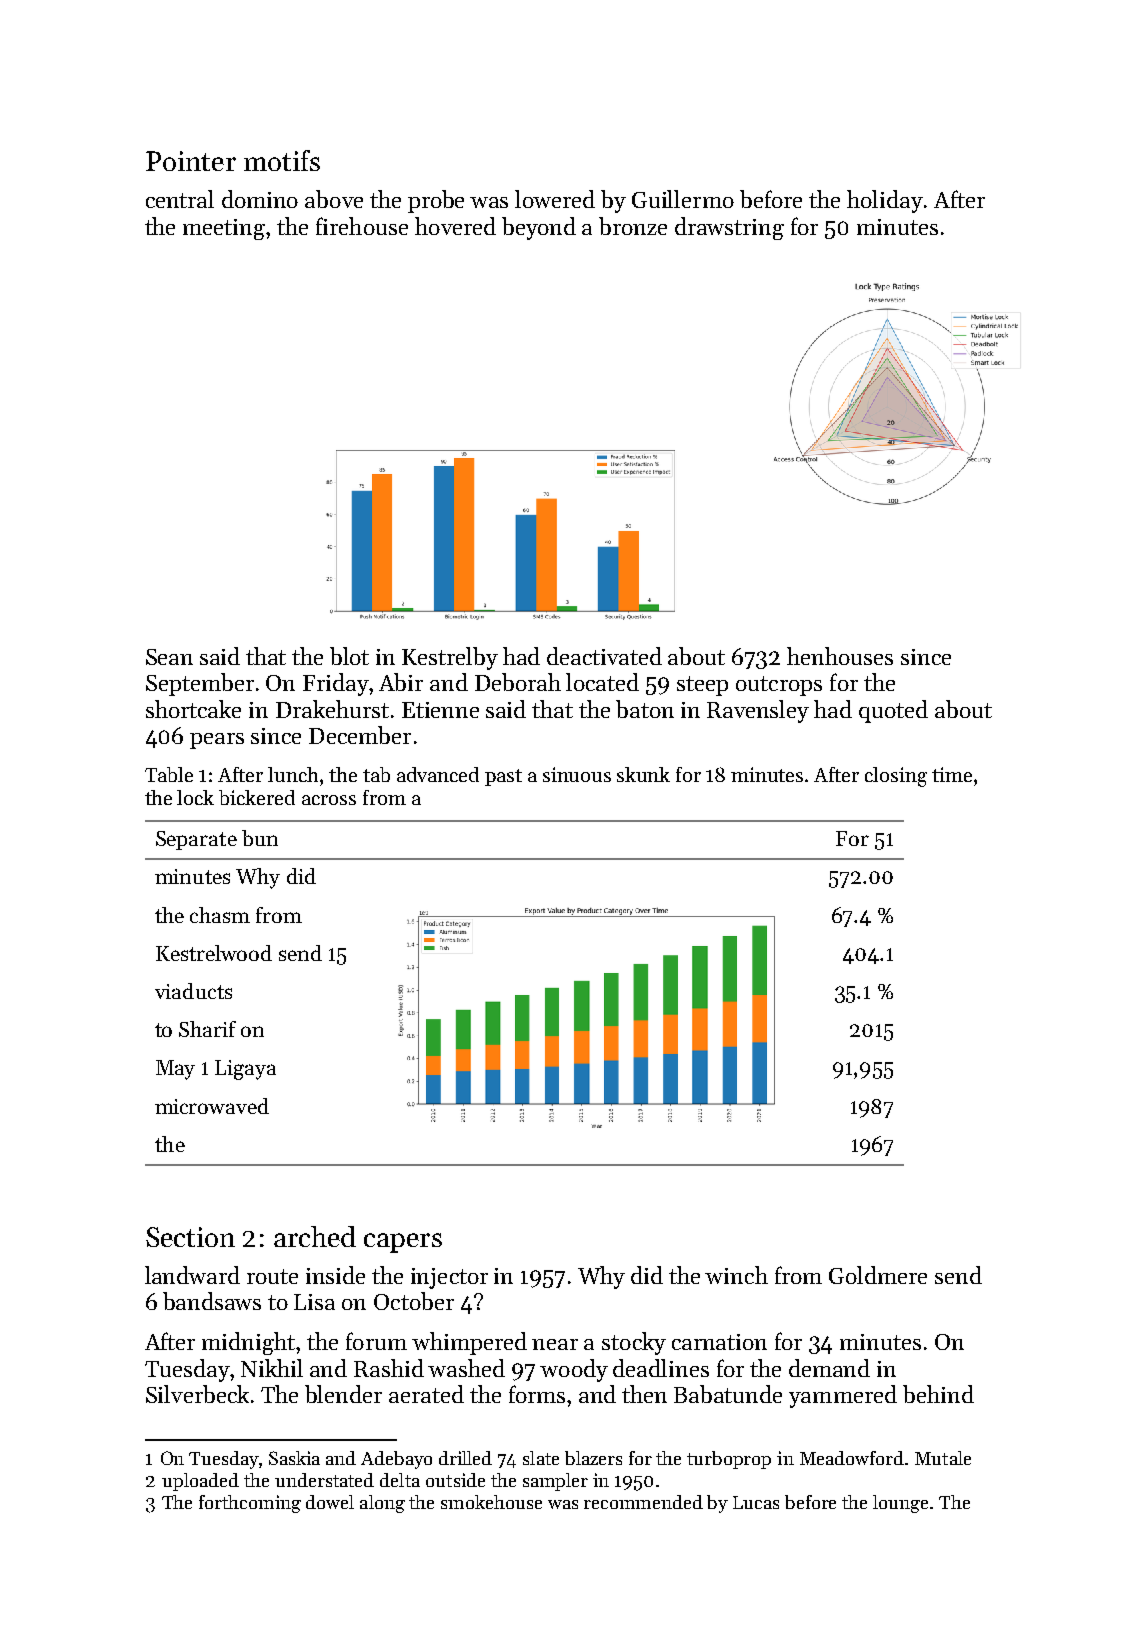  I want to click on holiday, so click(885, 201).
